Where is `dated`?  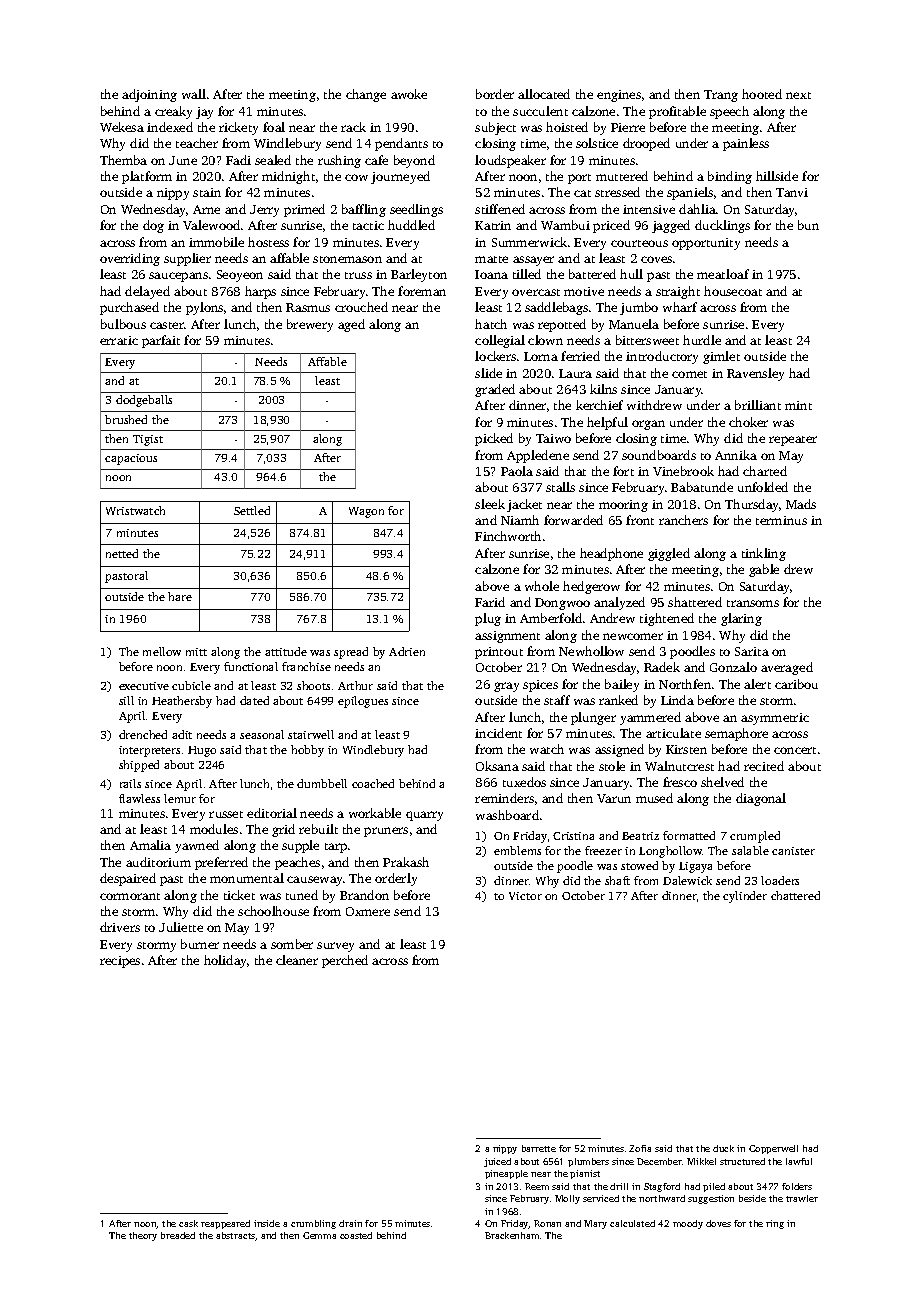
dated is located at coordinates (254, 700).
